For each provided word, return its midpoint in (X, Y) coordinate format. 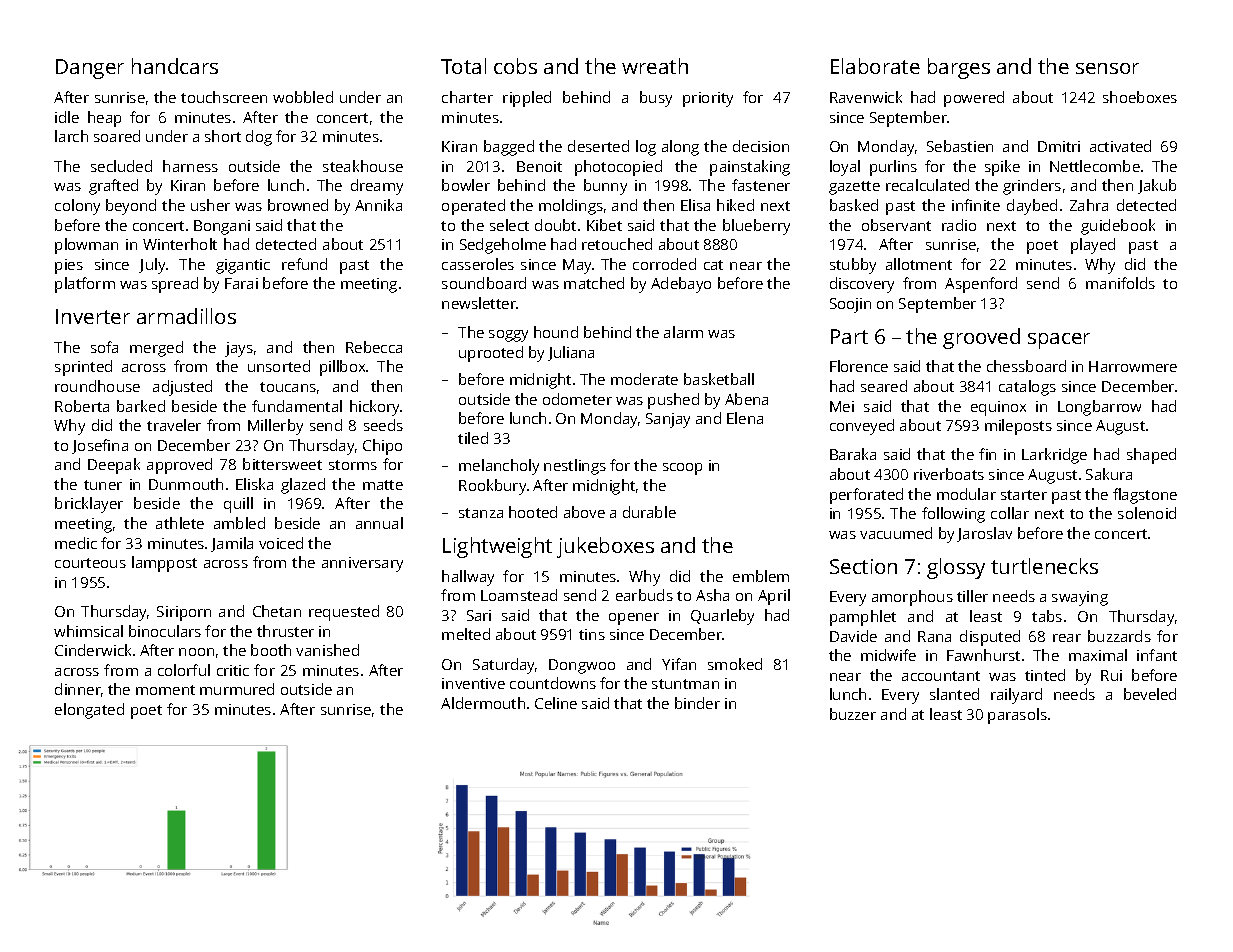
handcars (175, 66)
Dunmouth (186, 484)
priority (708, 99)
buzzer (853, 714)
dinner (78, 689)
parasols (1017, 716)
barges (959, 68)
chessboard (1026, 366)
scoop (682, 469)
